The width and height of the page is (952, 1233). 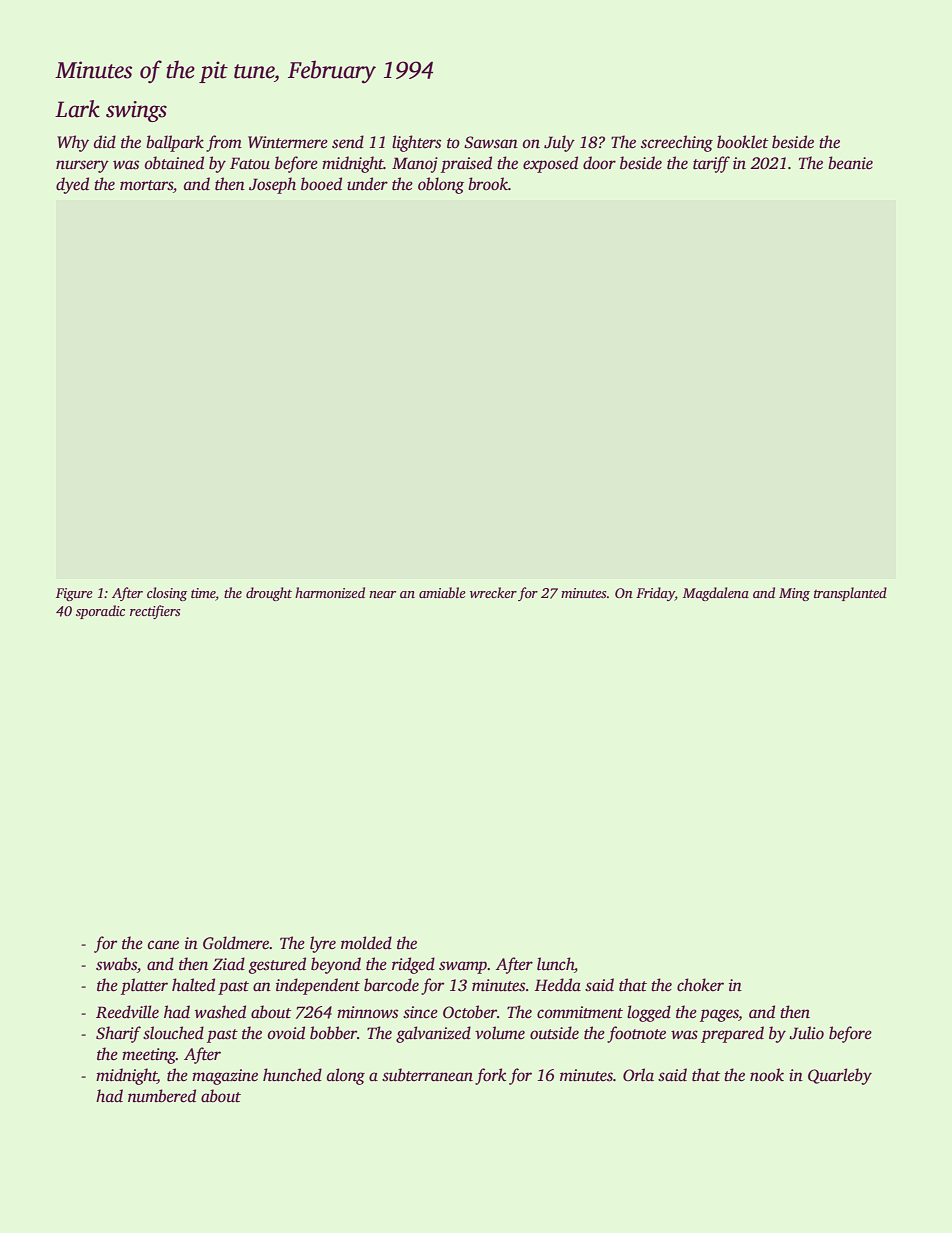 What do you see at coordinates (163, 945) in the page?
I see `cane` at bounding box center [163, 945].
